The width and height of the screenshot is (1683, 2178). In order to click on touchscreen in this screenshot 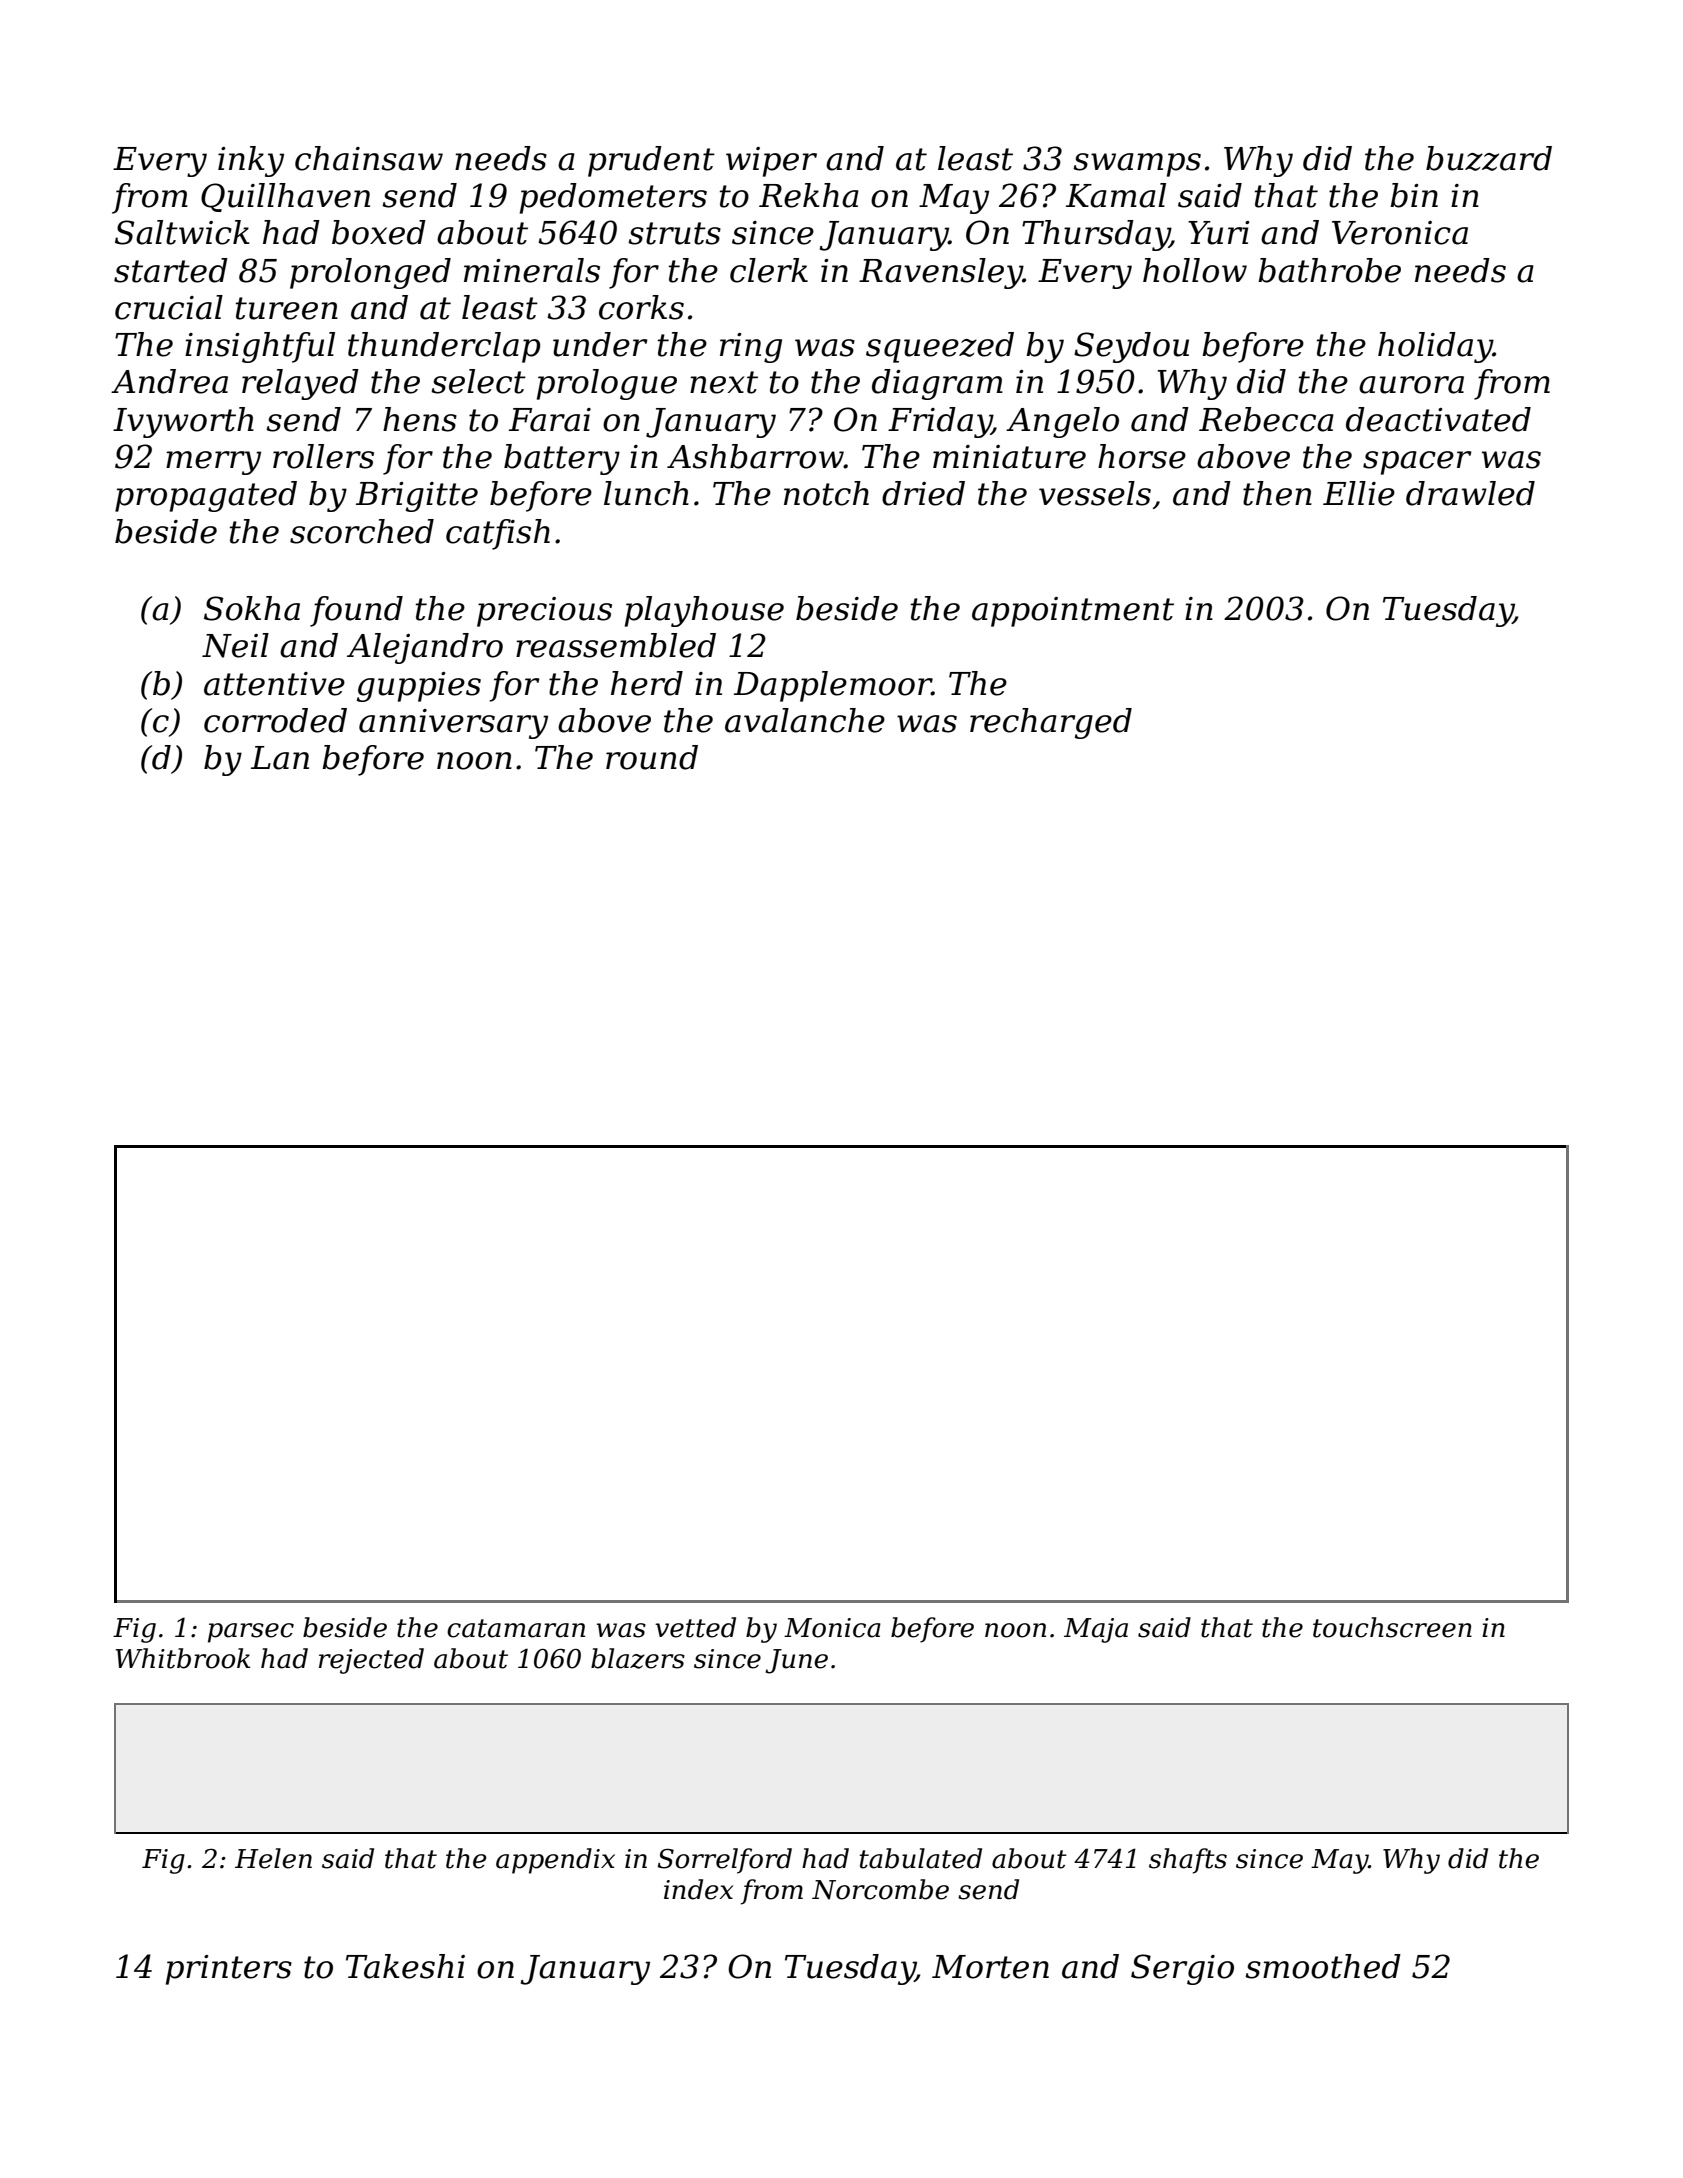, I will do `click(1392, 1627)`.
